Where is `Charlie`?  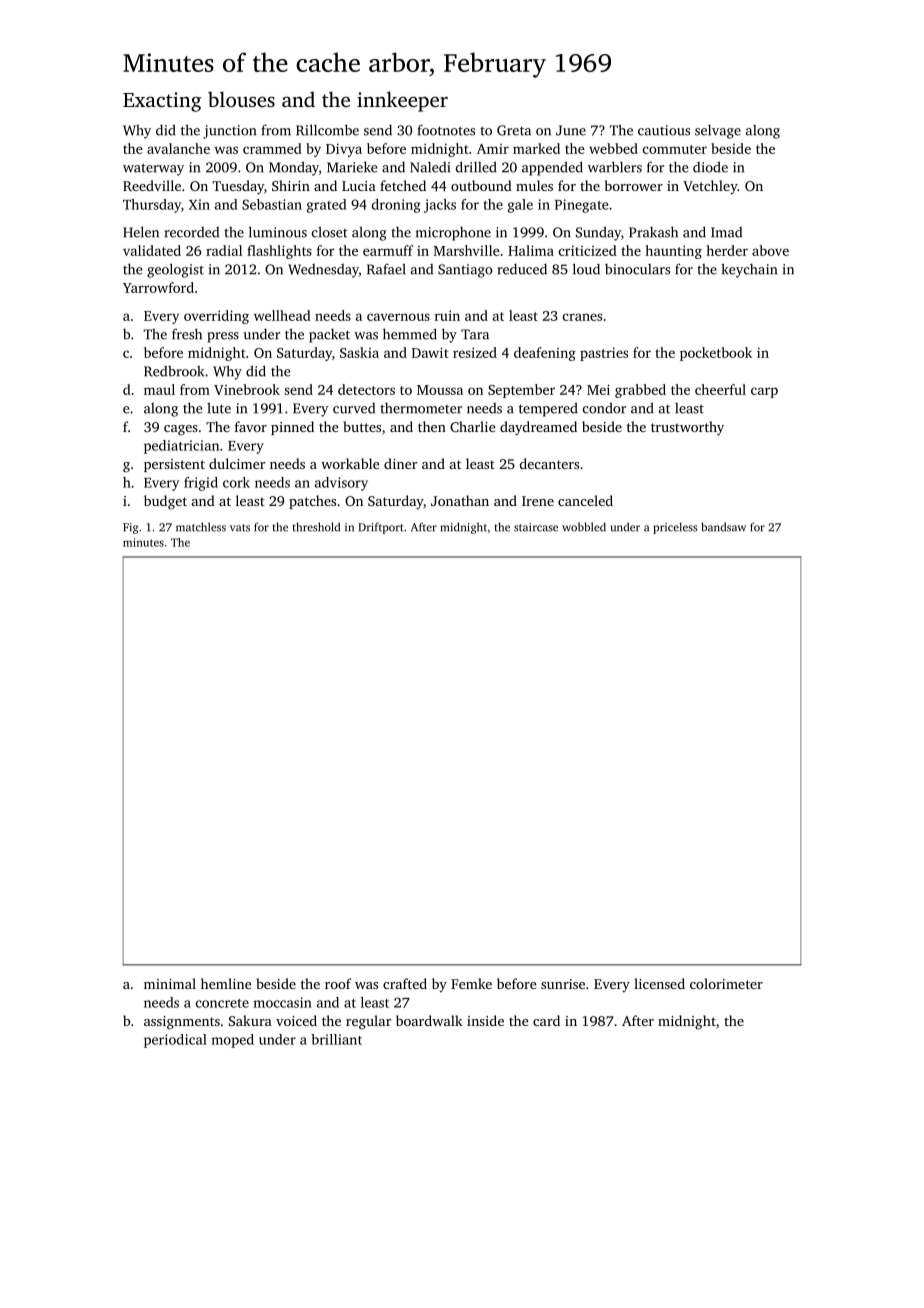
Charlie is located at coordinates (472, 426).
